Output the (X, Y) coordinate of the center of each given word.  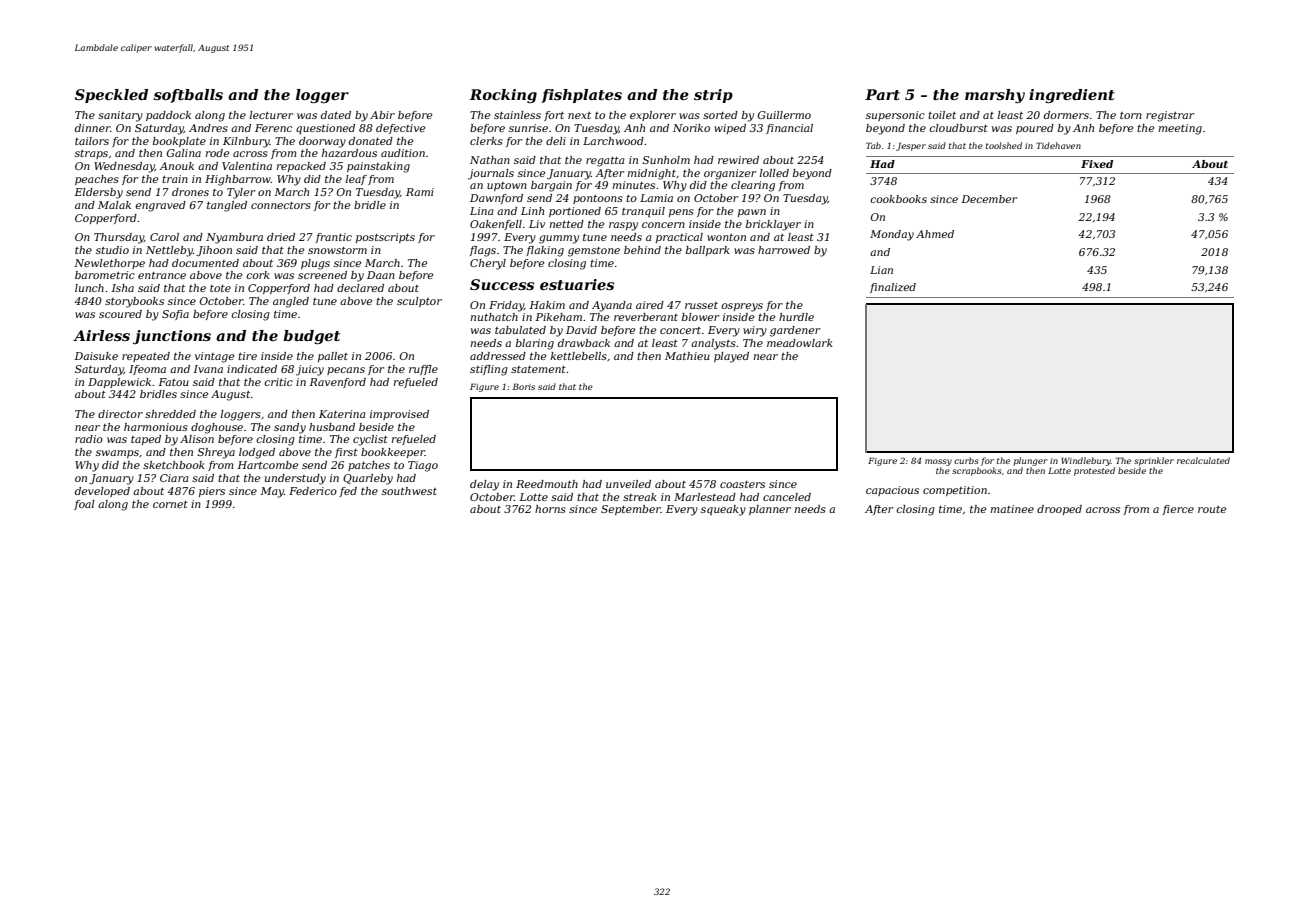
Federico (313, 491)
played (731, 357)
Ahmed (935, 234)
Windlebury (1086, 461)
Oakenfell (496, 225)
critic (278, 382)
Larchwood (613, 141)
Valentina (247, 166)
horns (550, 509)
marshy (995, 96)
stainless (517, 115)
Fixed (1097, 164)
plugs (315, 264)
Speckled (111, 96)
